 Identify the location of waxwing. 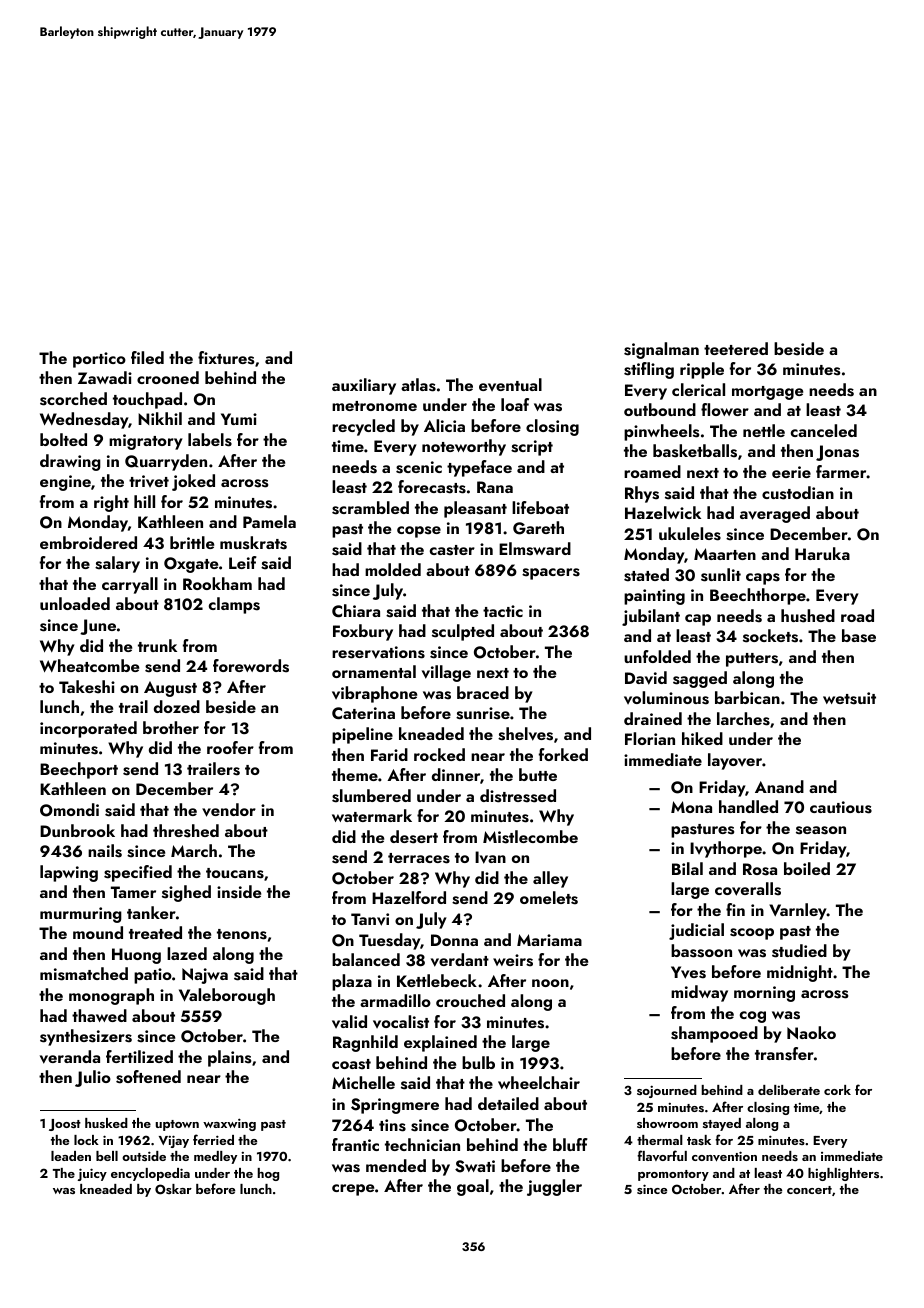
(229, 1124).
